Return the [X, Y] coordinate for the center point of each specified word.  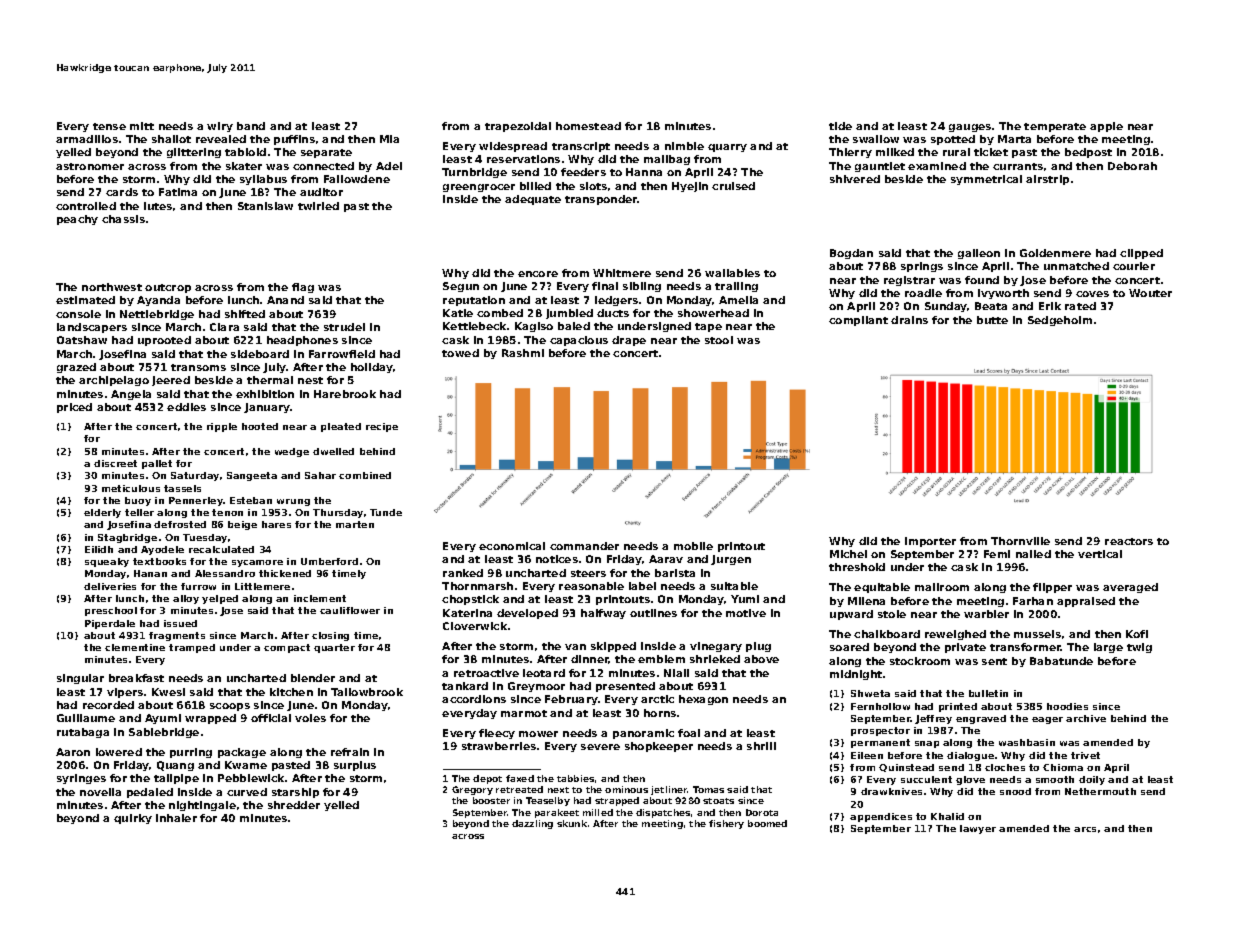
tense [109, 126]
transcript [581, 147]
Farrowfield [342, 354]
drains [909, 320]
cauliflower [350, 610]
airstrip [1047, 180]
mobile [693, 546]
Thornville [1020, 541]
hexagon [703, 700]
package [242, 753]
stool [719, 340]
